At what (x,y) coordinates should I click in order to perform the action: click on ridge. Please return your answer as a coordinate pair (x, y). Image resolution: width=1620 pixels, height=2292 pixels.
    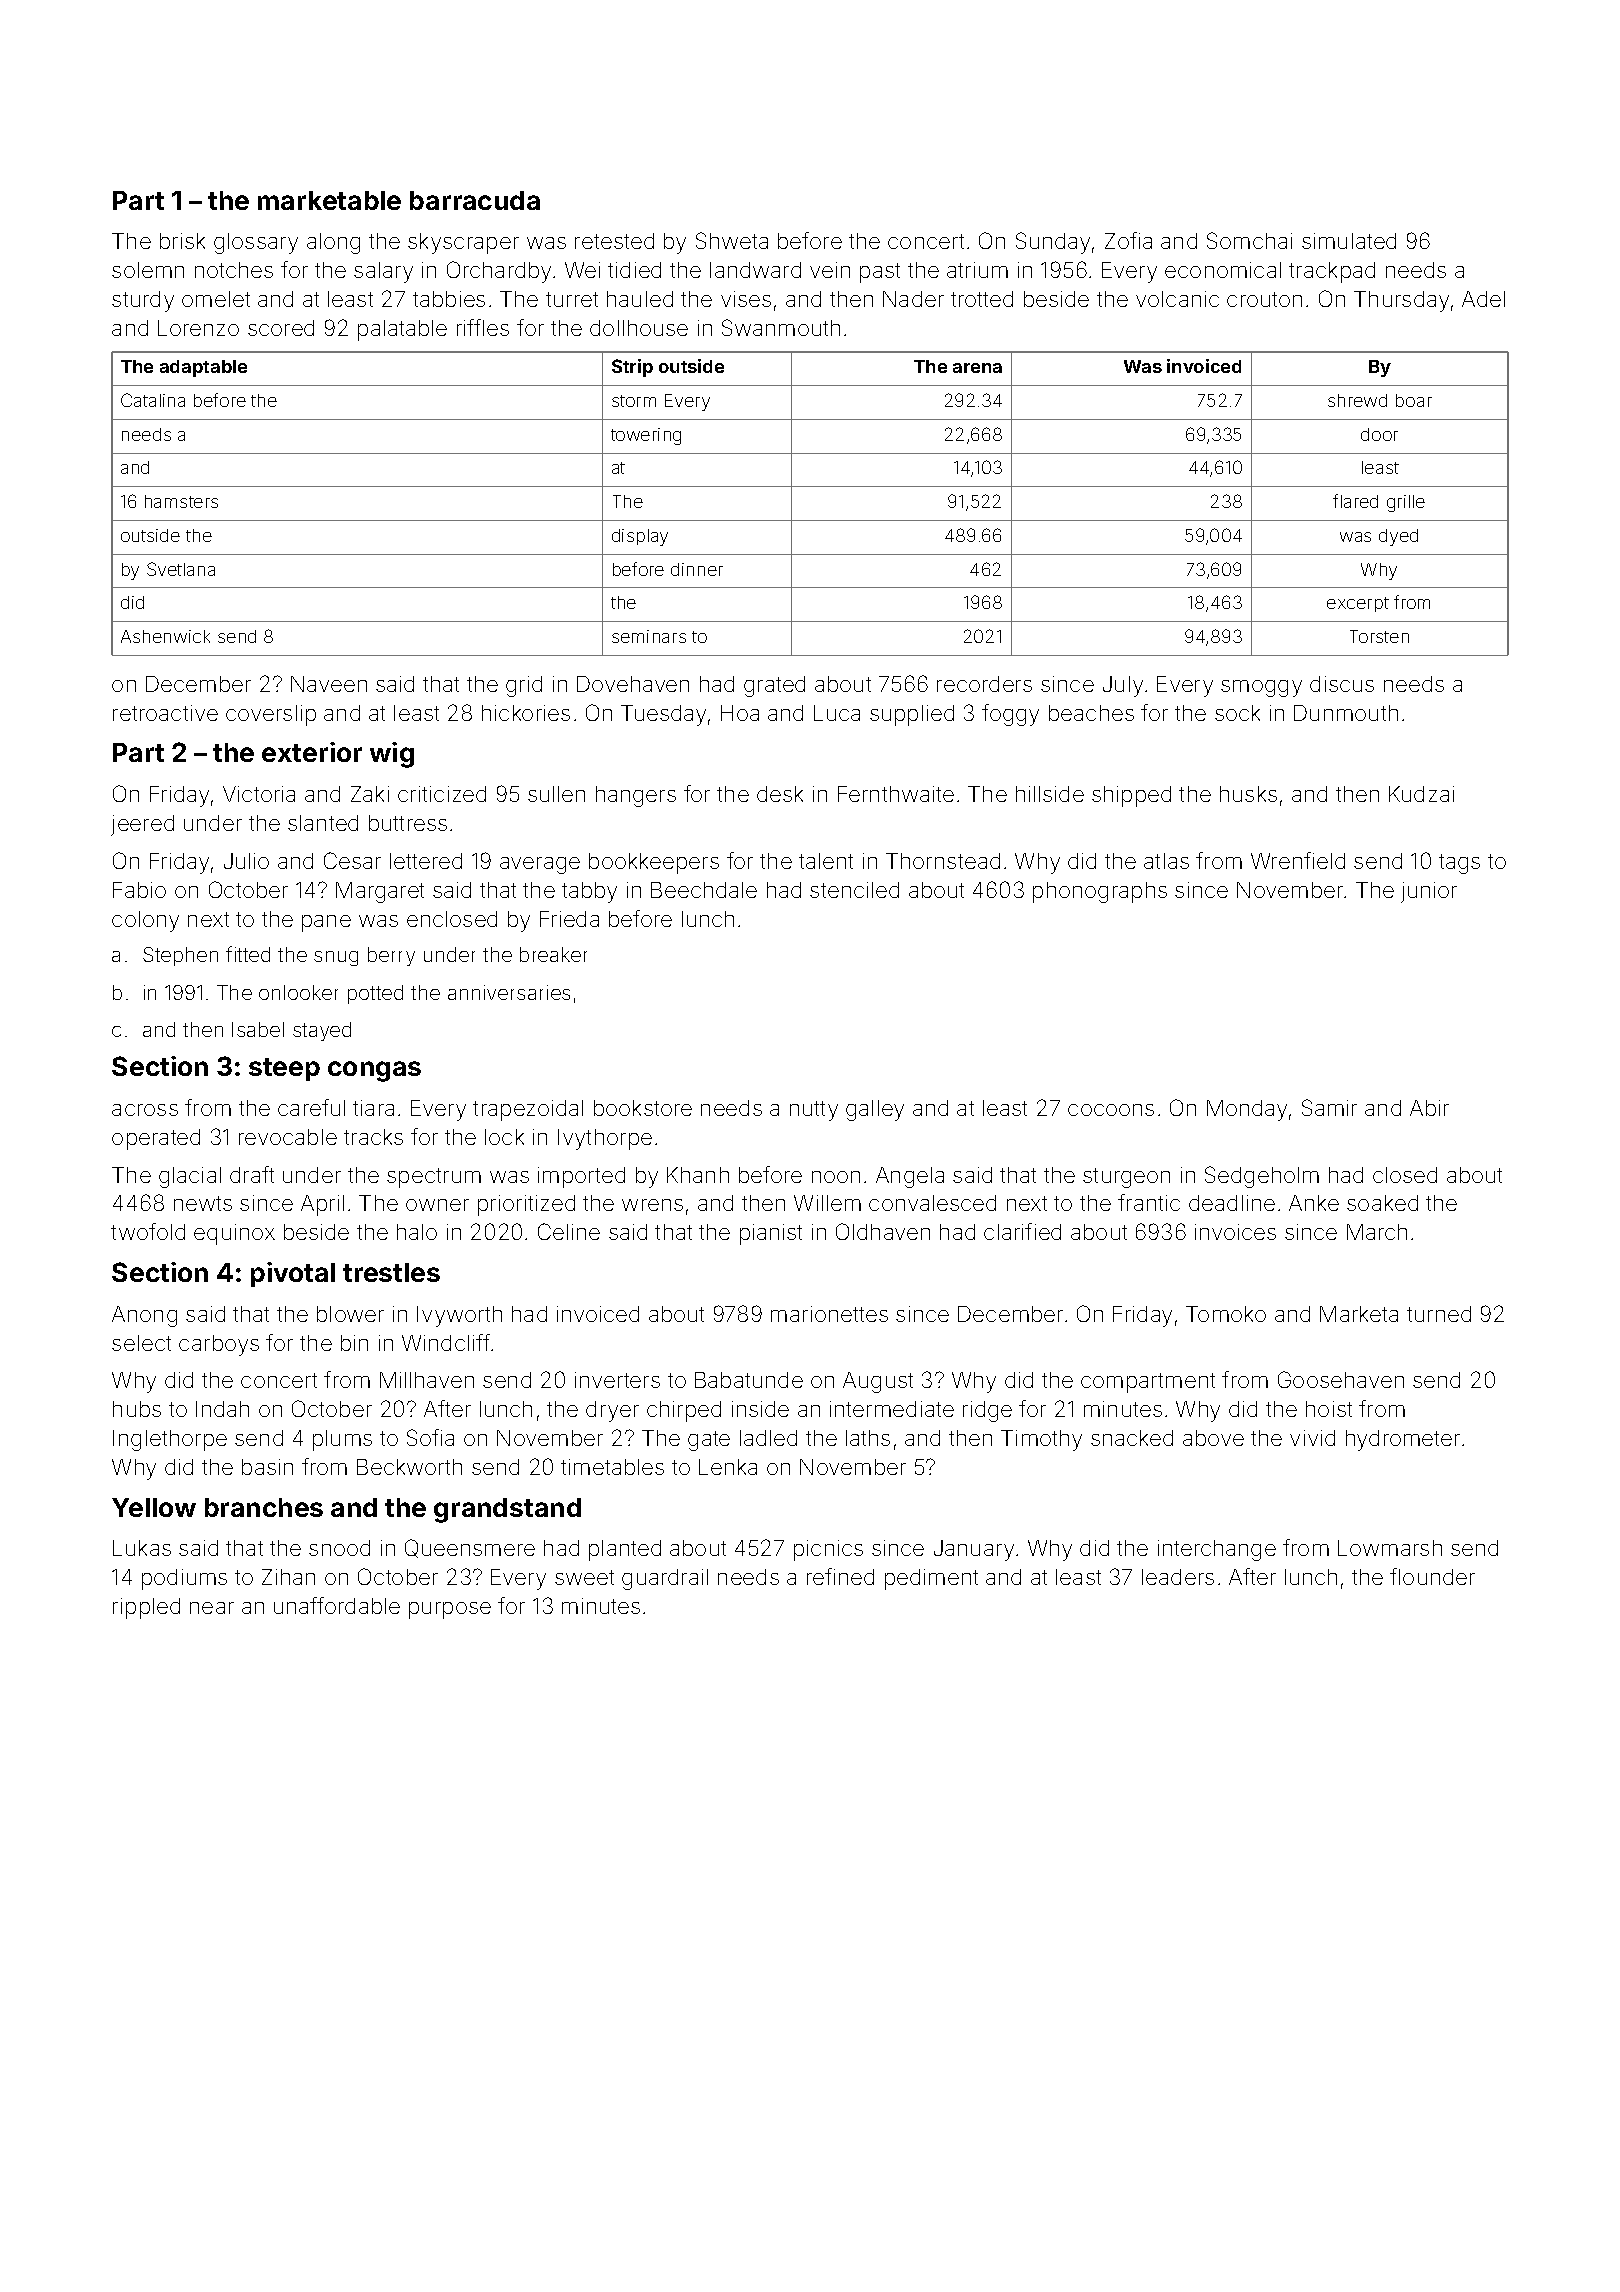
    Looking at the image, I should click on (987, 1411).
